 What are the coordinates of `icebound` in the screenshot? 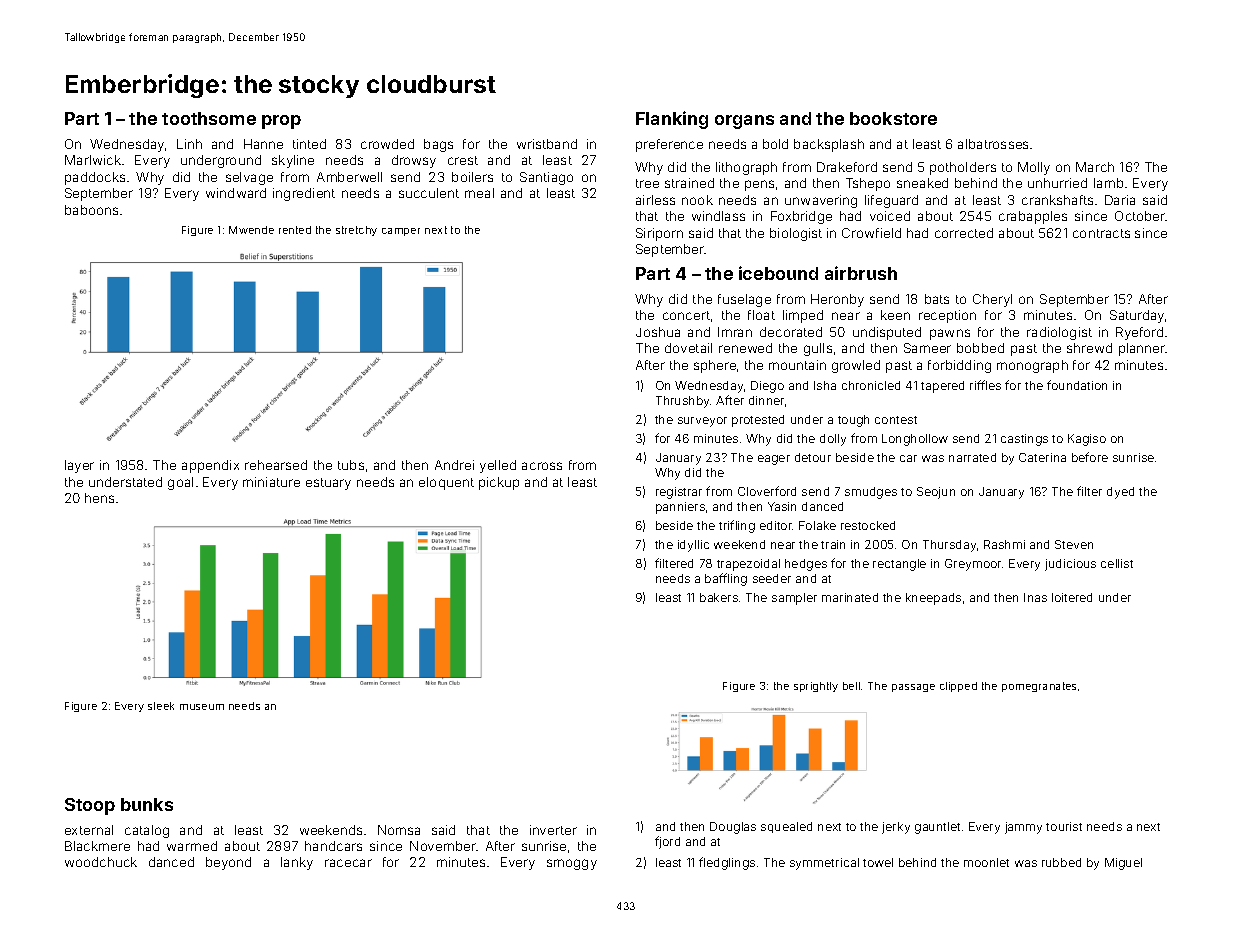 It's located at (778, 273).
